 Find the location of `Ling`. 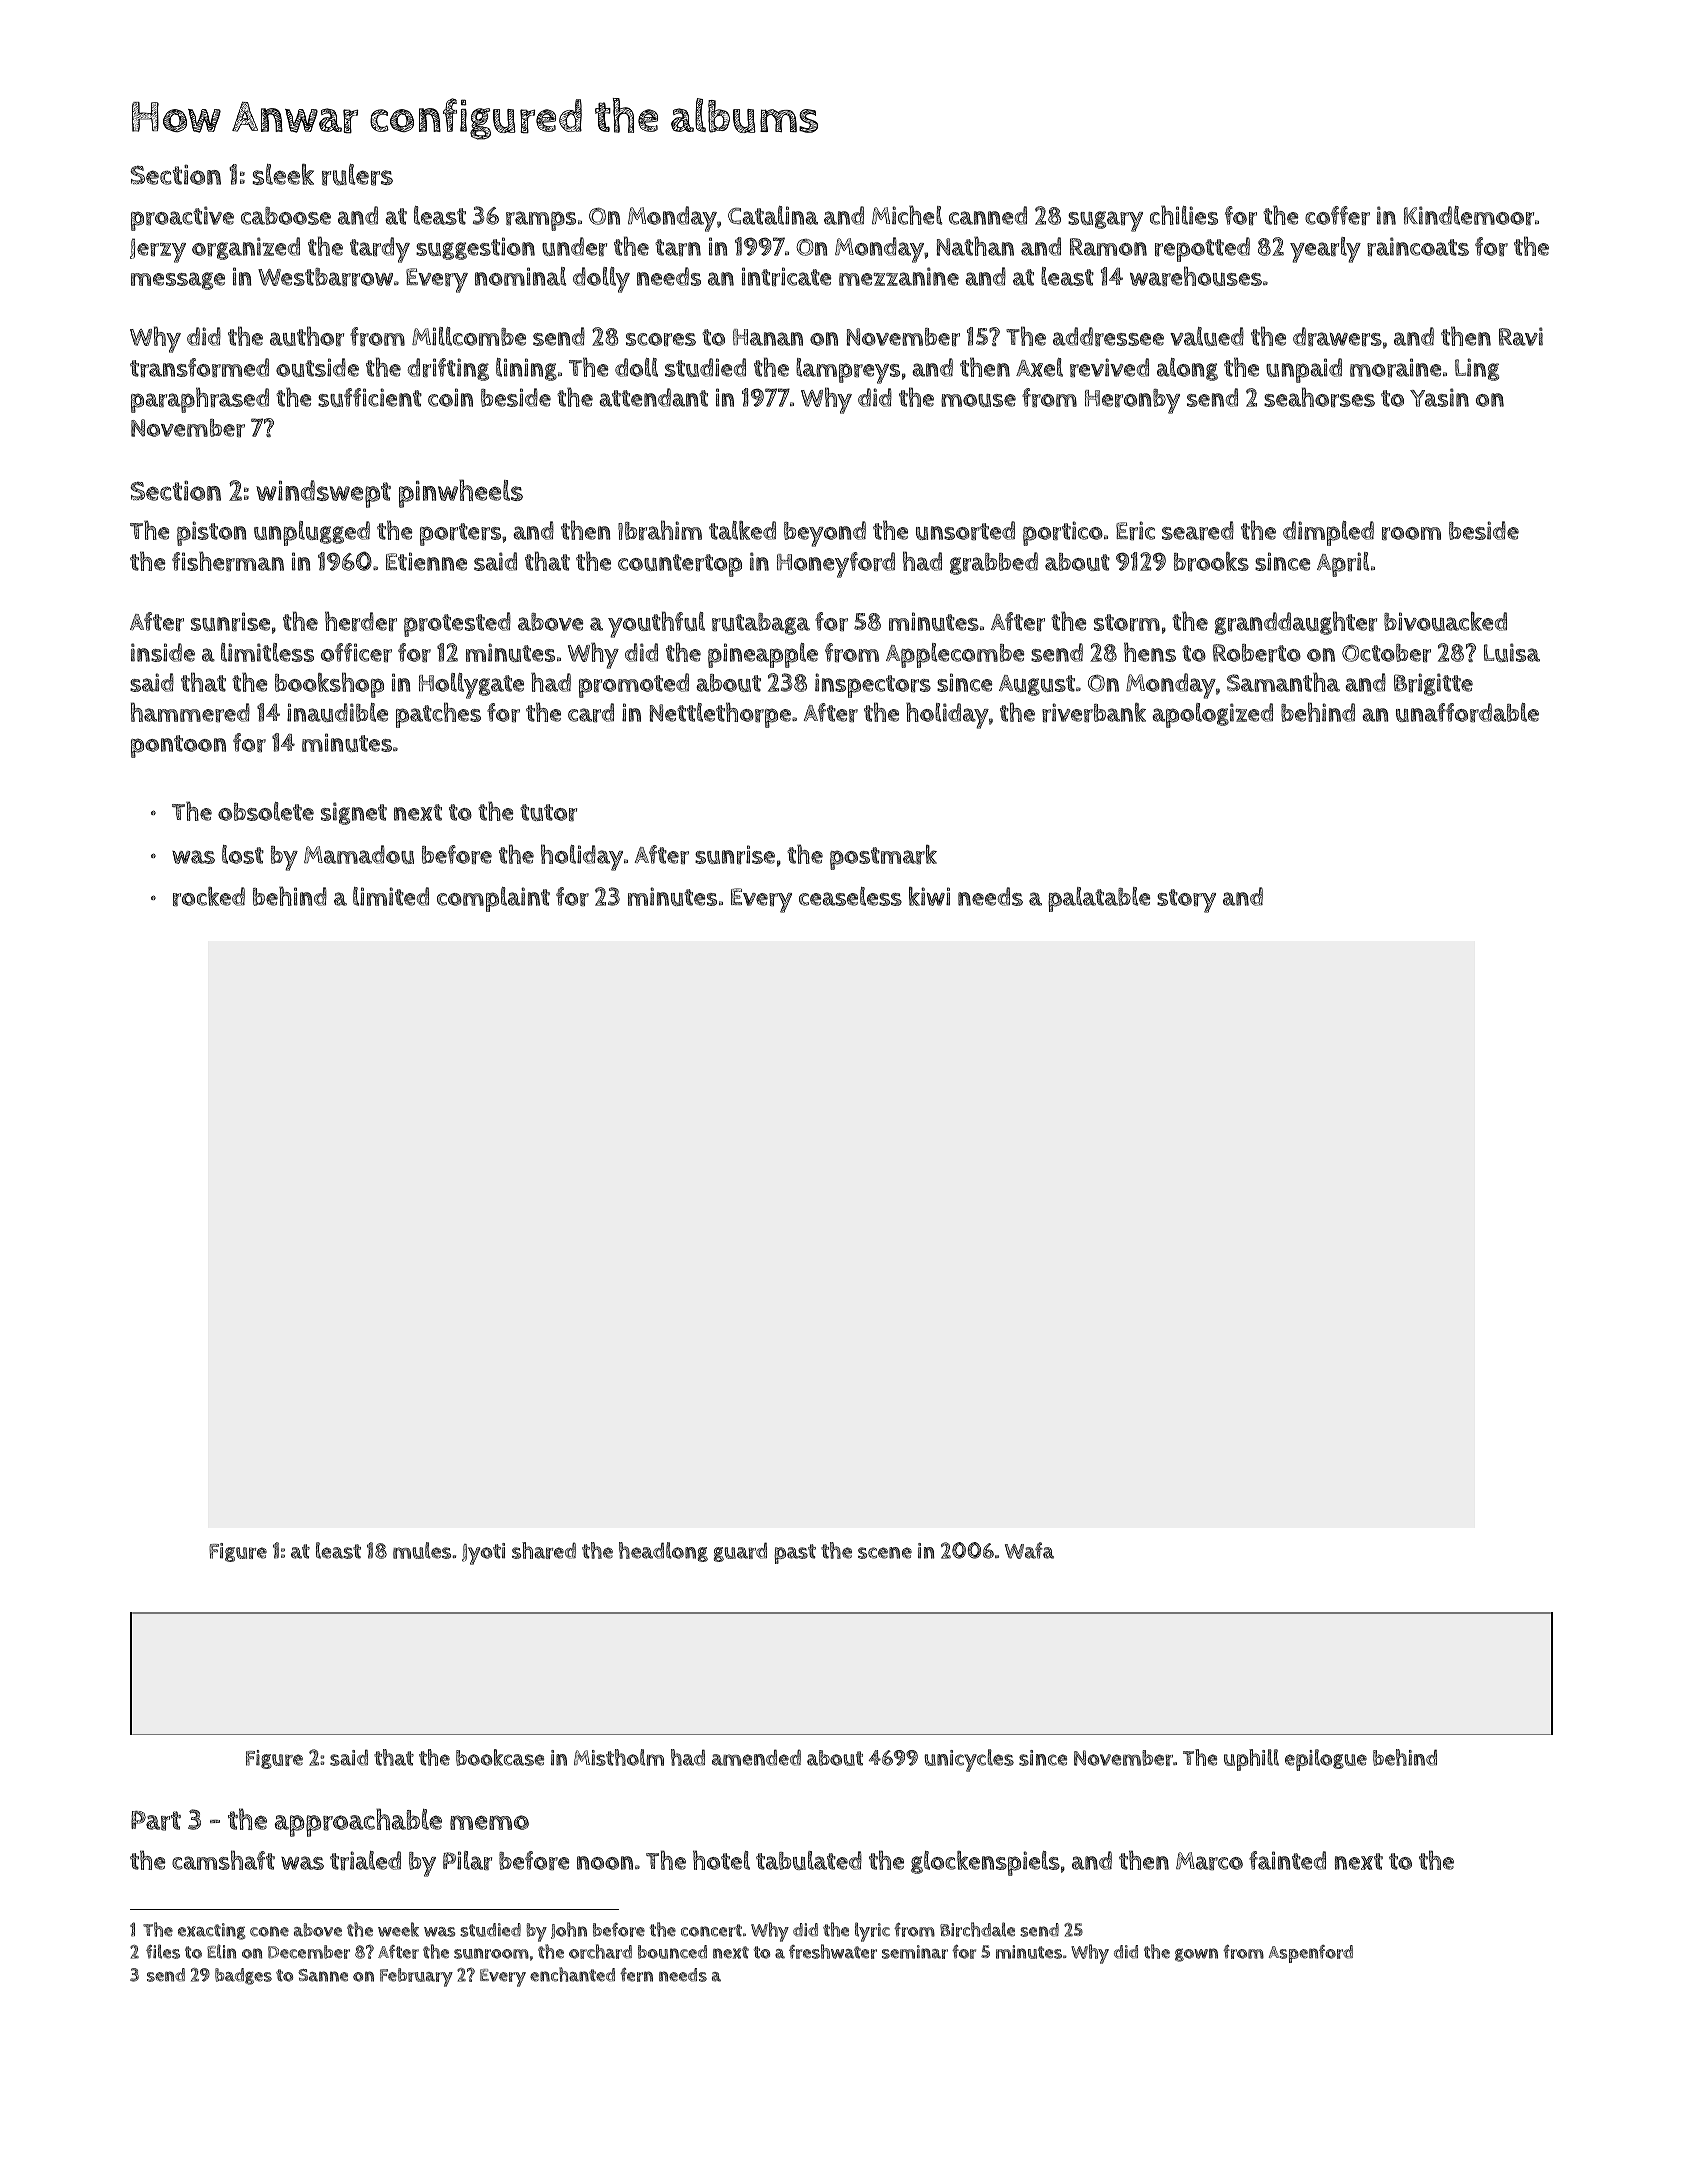

Ling is located at coordinates (1477, 369).
